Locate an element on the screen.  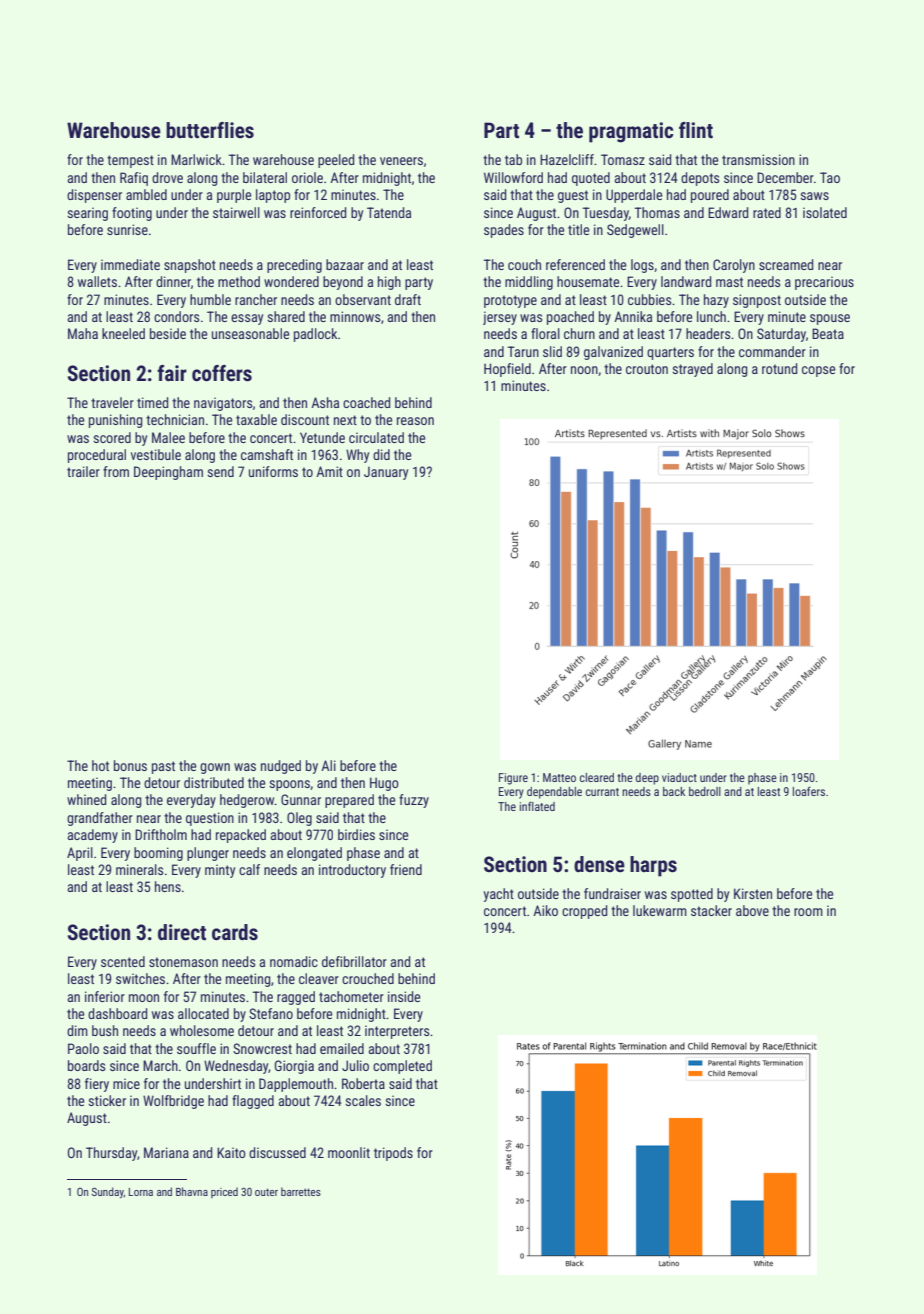
landward is located at coordinates (686, 281).
